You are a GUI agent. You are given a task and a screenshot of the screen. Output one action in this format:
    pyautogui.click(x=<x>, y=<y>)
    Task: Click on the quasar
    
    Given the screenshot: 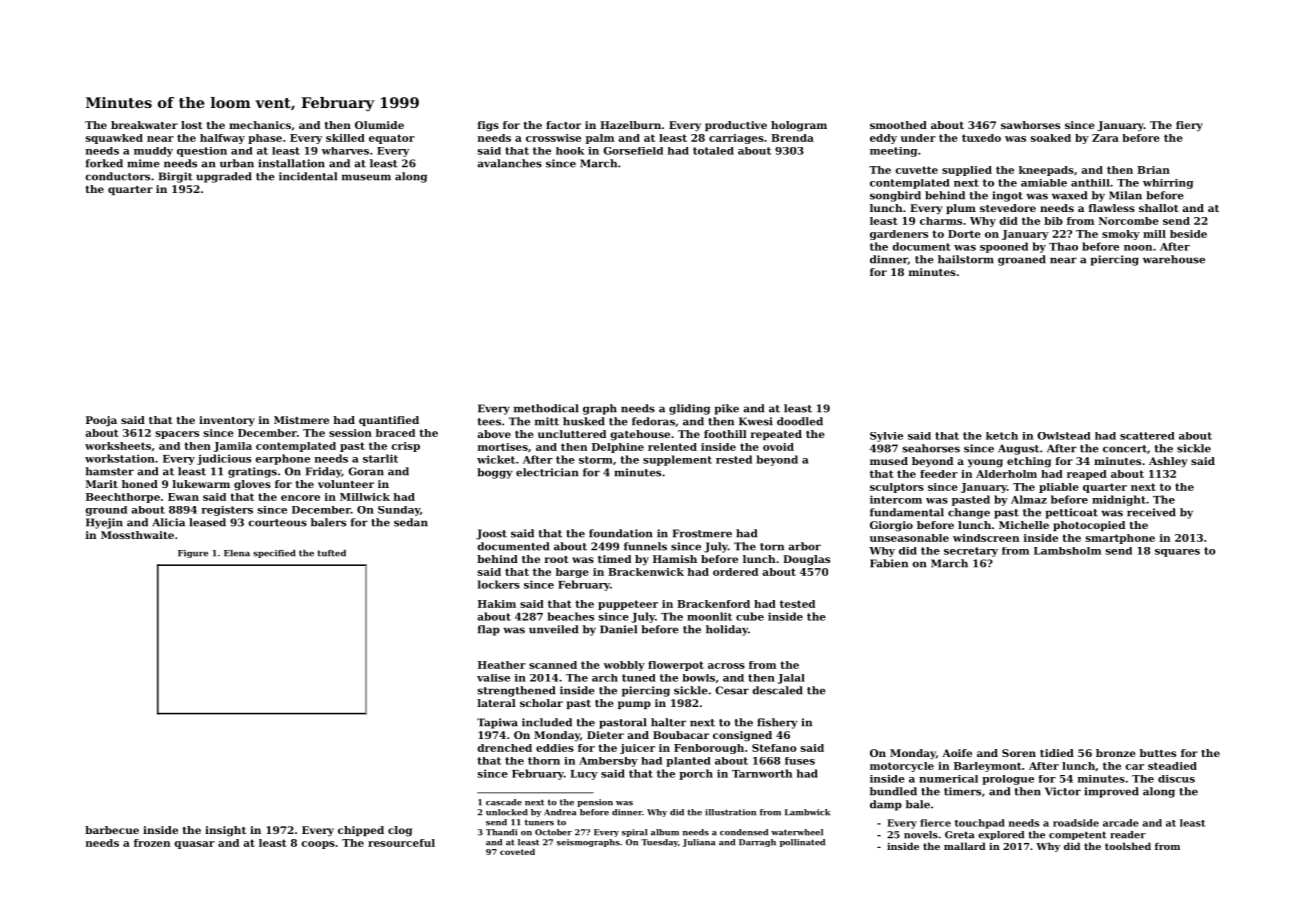 What is the action you would take?
    pyautogui.click(x=195, y=845)
